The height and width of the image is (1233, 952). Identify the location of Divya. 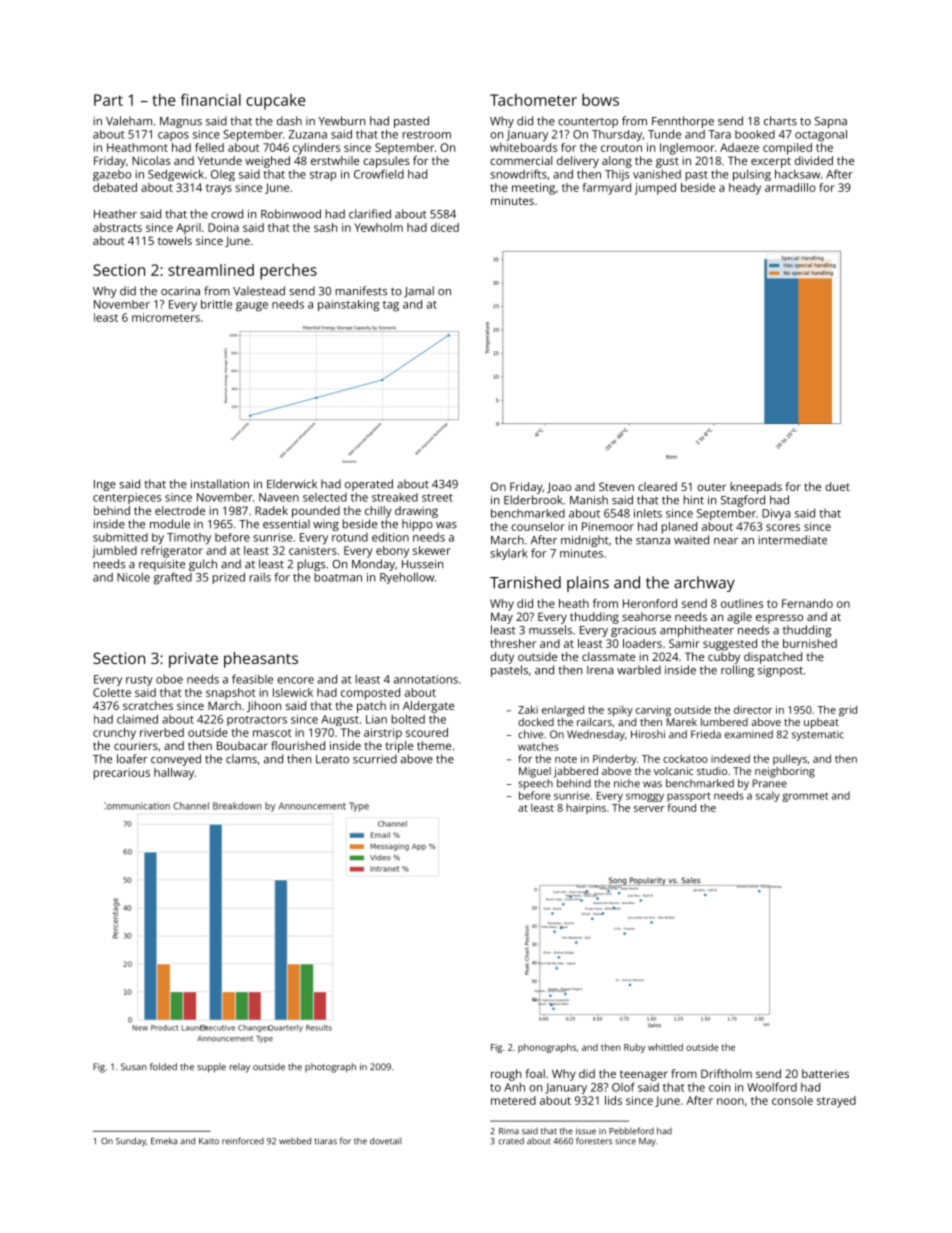
(776, 515).
